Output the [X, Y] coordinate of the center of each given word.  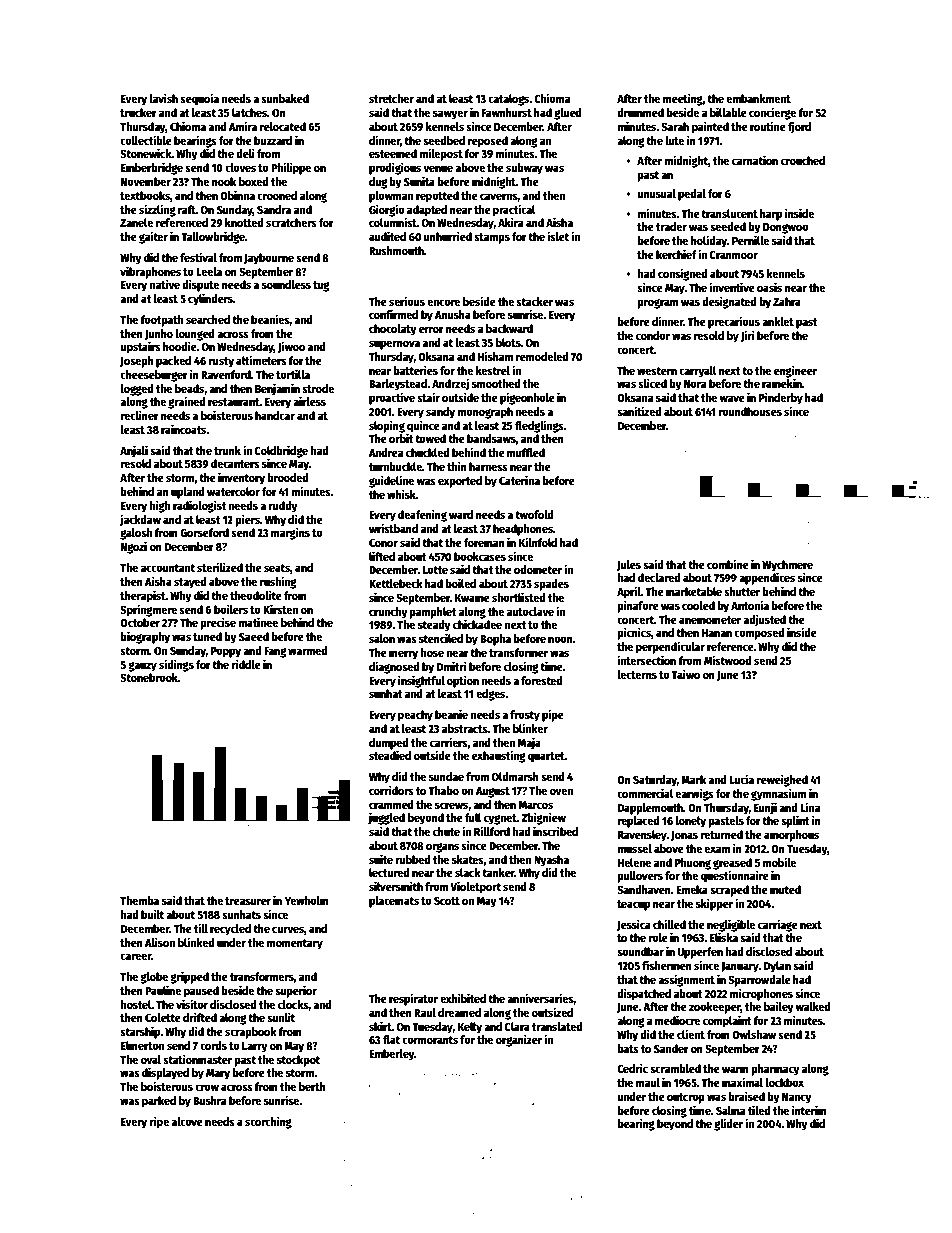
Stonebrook [149, 677]
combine [728, 564]
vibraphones [150, 272]
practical [514, 210]
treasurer [248, 901]
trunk [227, 450]
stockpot [298, 1061]
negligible [731, 925]
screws [451, 805]
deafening [422, 515]
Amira [243, 126]
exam [717, 849]
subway [524, 169]
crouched [803, 160]
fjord [799, 127]
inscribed [555, 831]
